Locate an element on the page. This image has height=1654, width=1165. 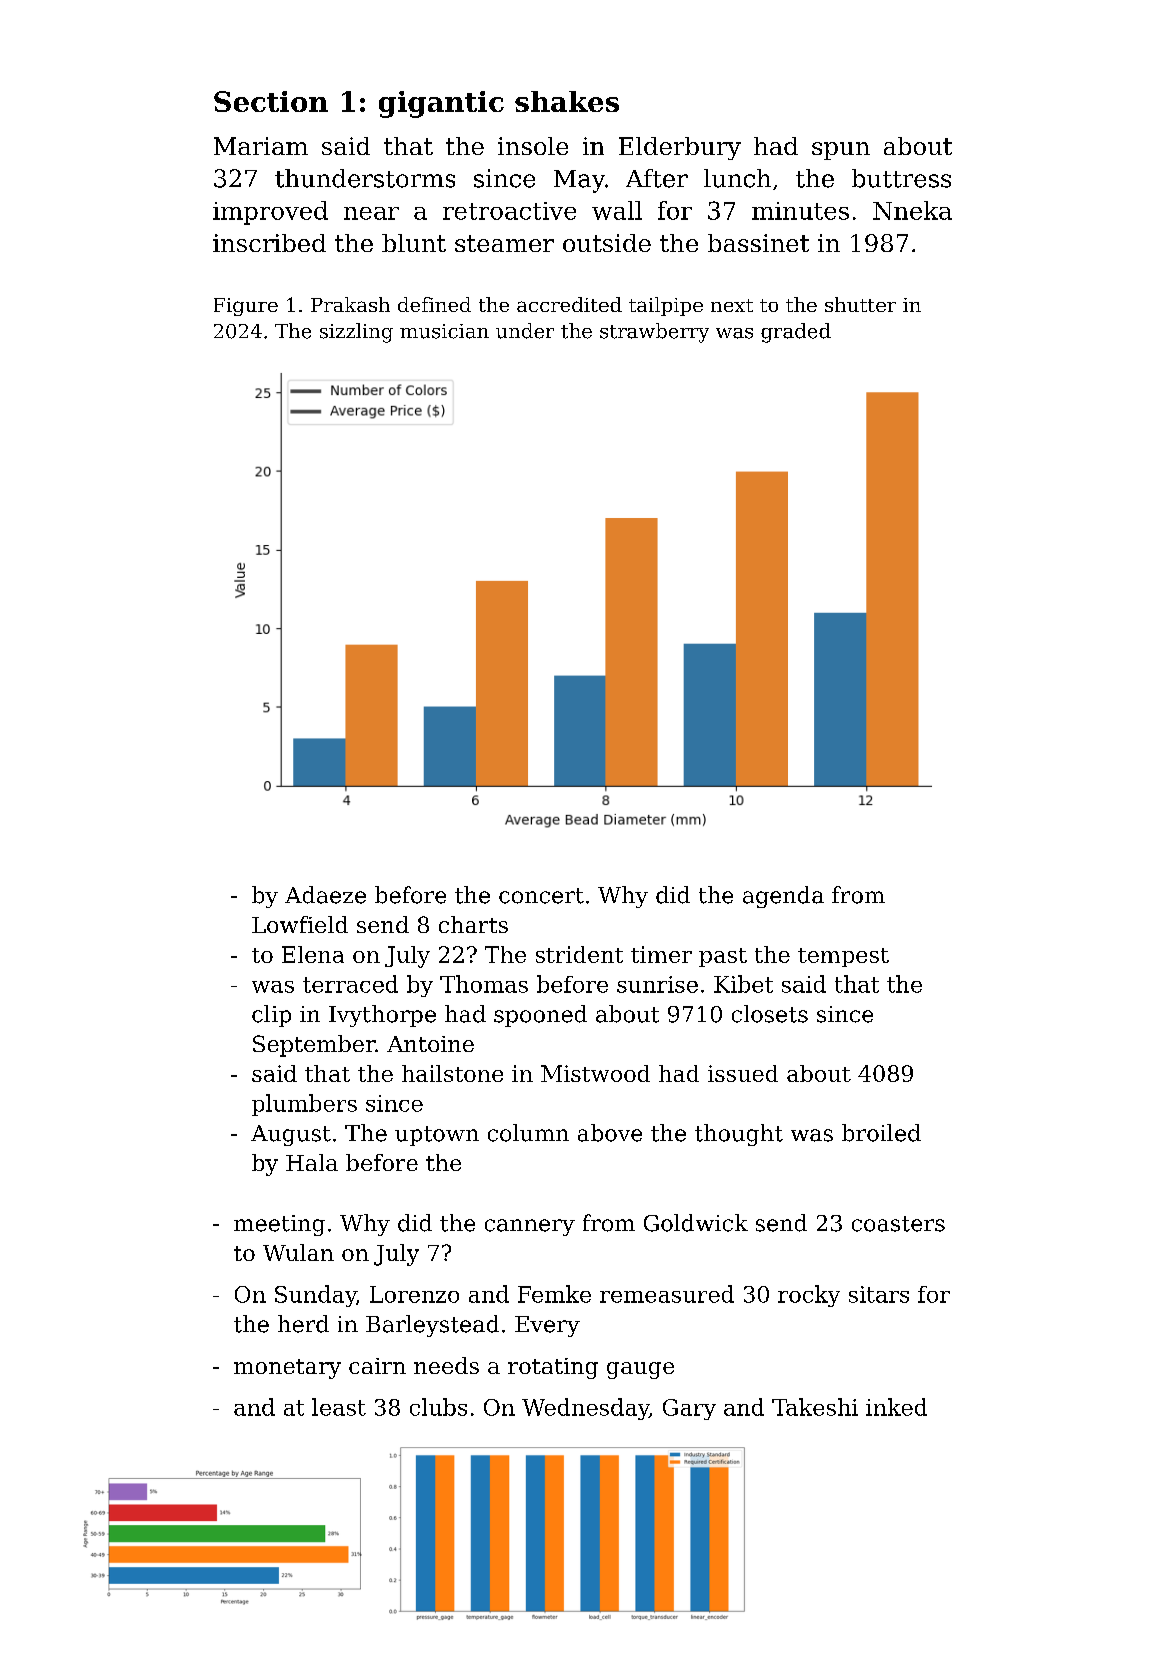
graded is located at coordinates (796, 333).
